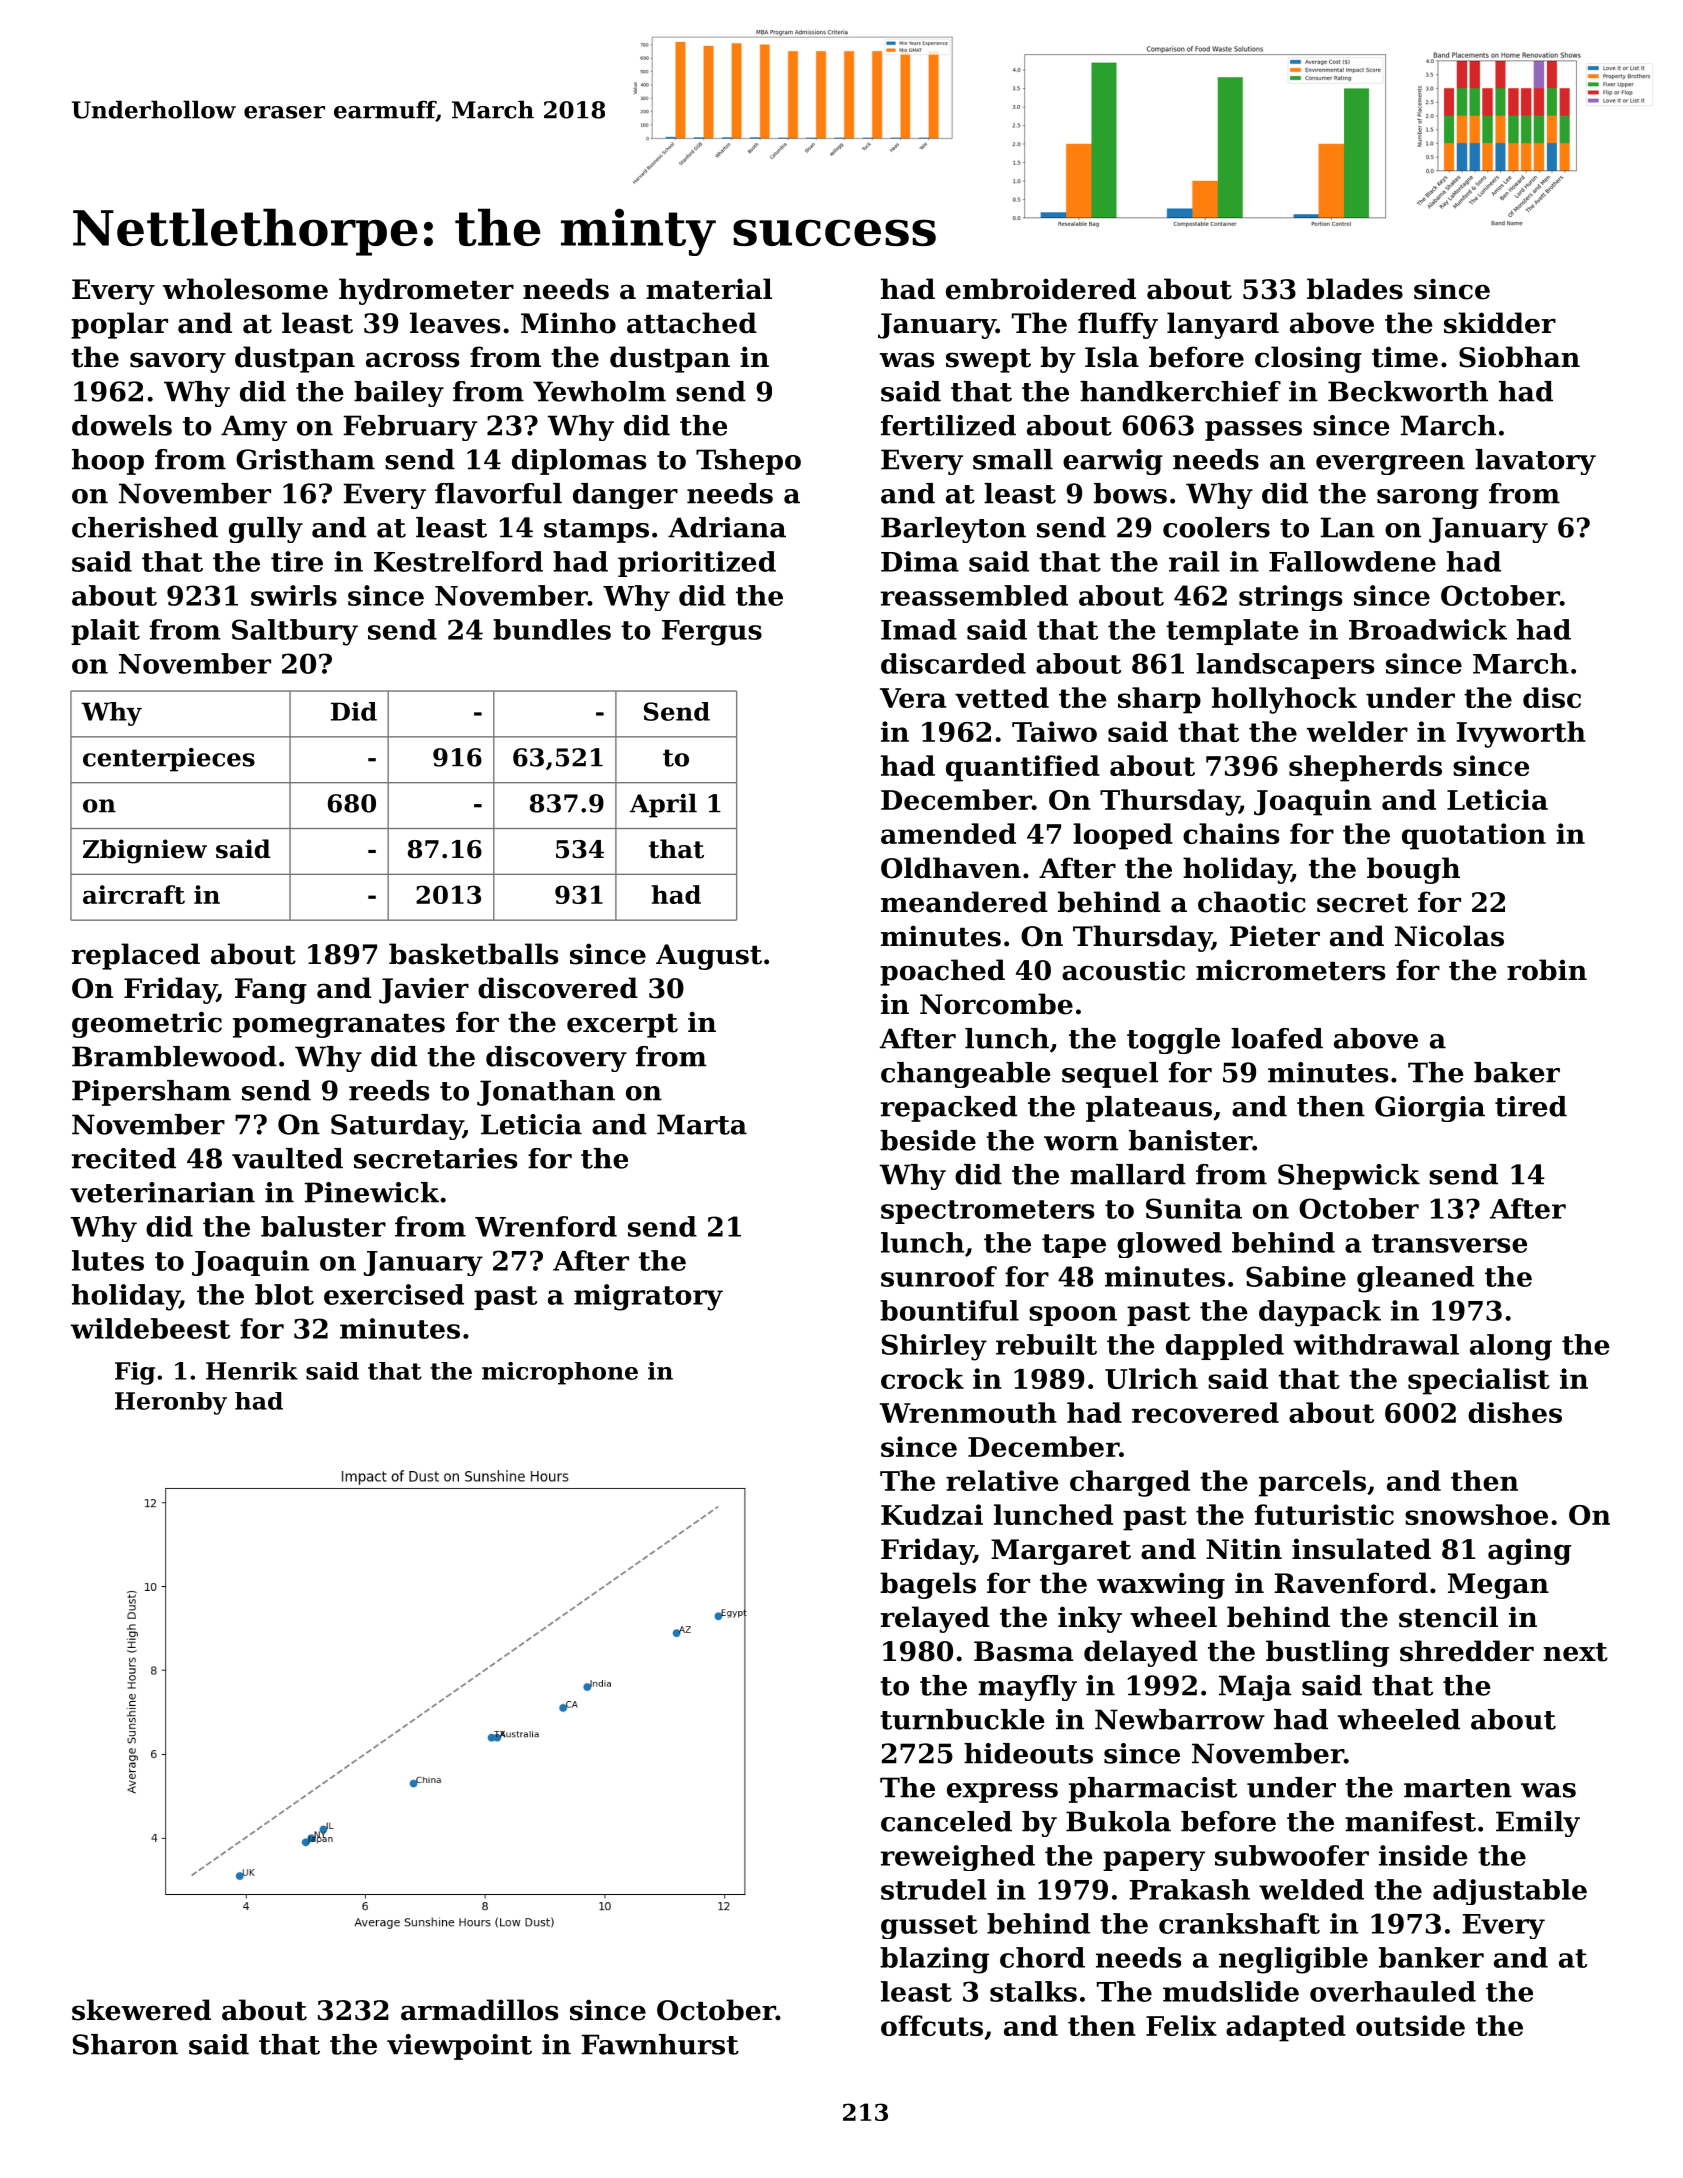 This page has width=1683, height=2178. Describe the element at coordinates (1365, 768) in the page. I see `shepherds` at that location.
